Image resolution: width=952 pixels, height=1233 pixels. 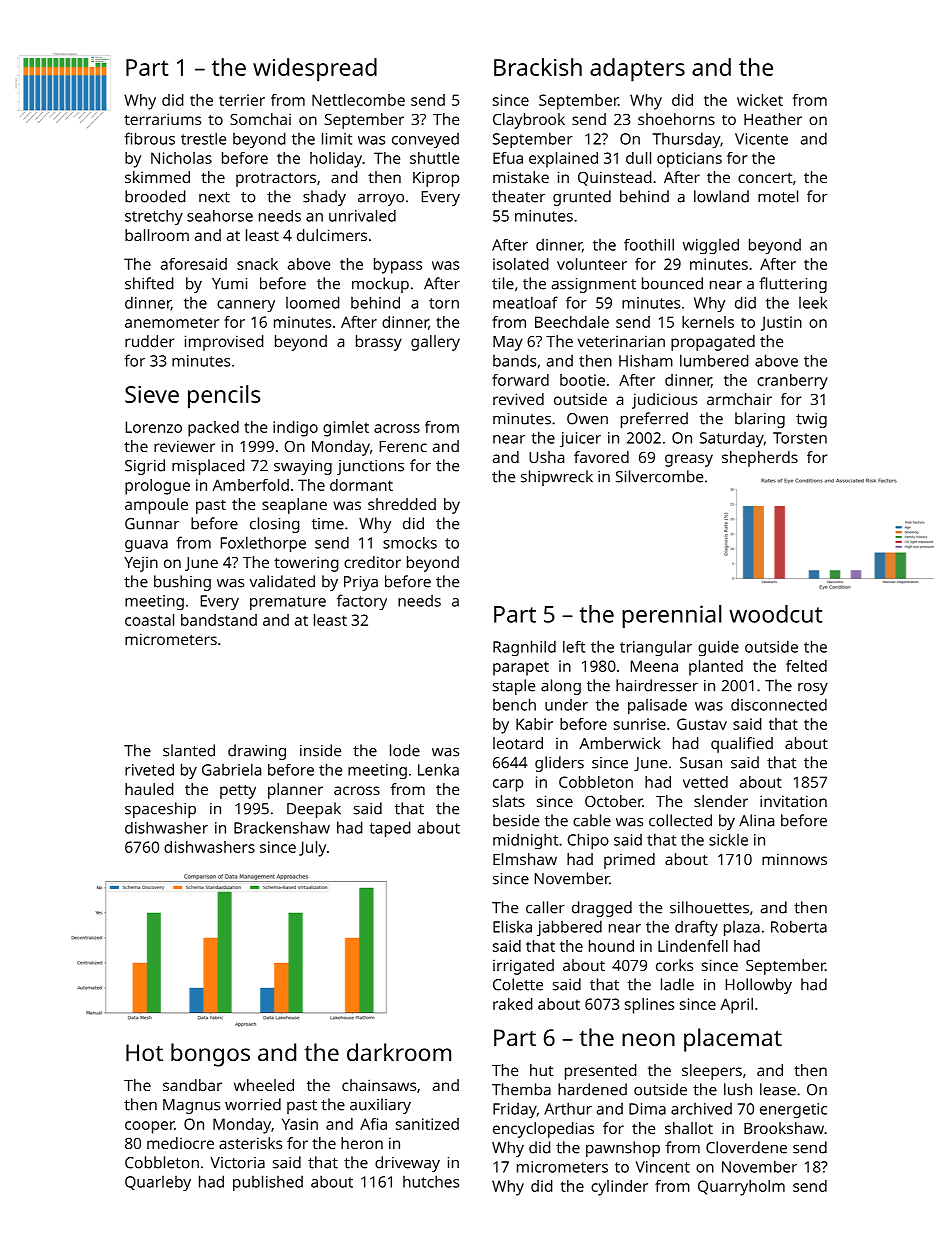 What do you see at coordinates (149, 769) in the image?
I see `riveted` at bounding box center [149, 769].
